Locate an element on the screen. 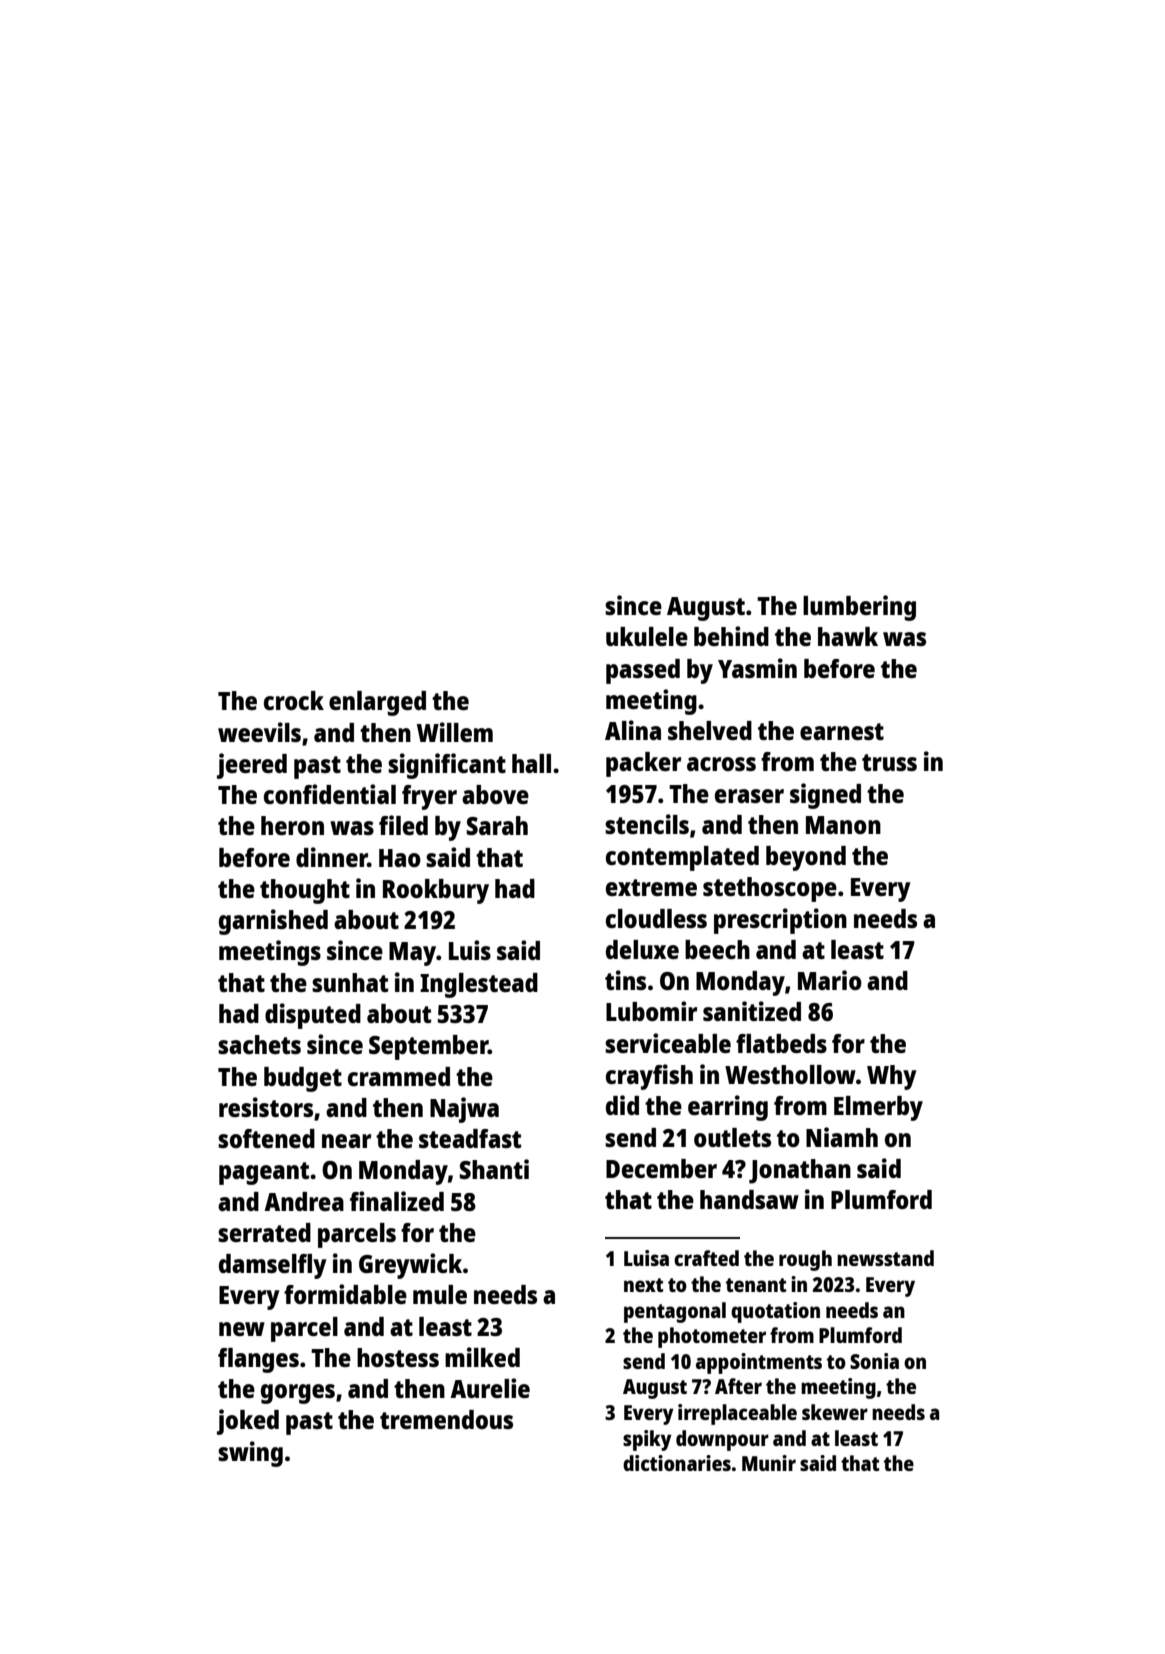  Mario is located at coordinates (830, 980).
